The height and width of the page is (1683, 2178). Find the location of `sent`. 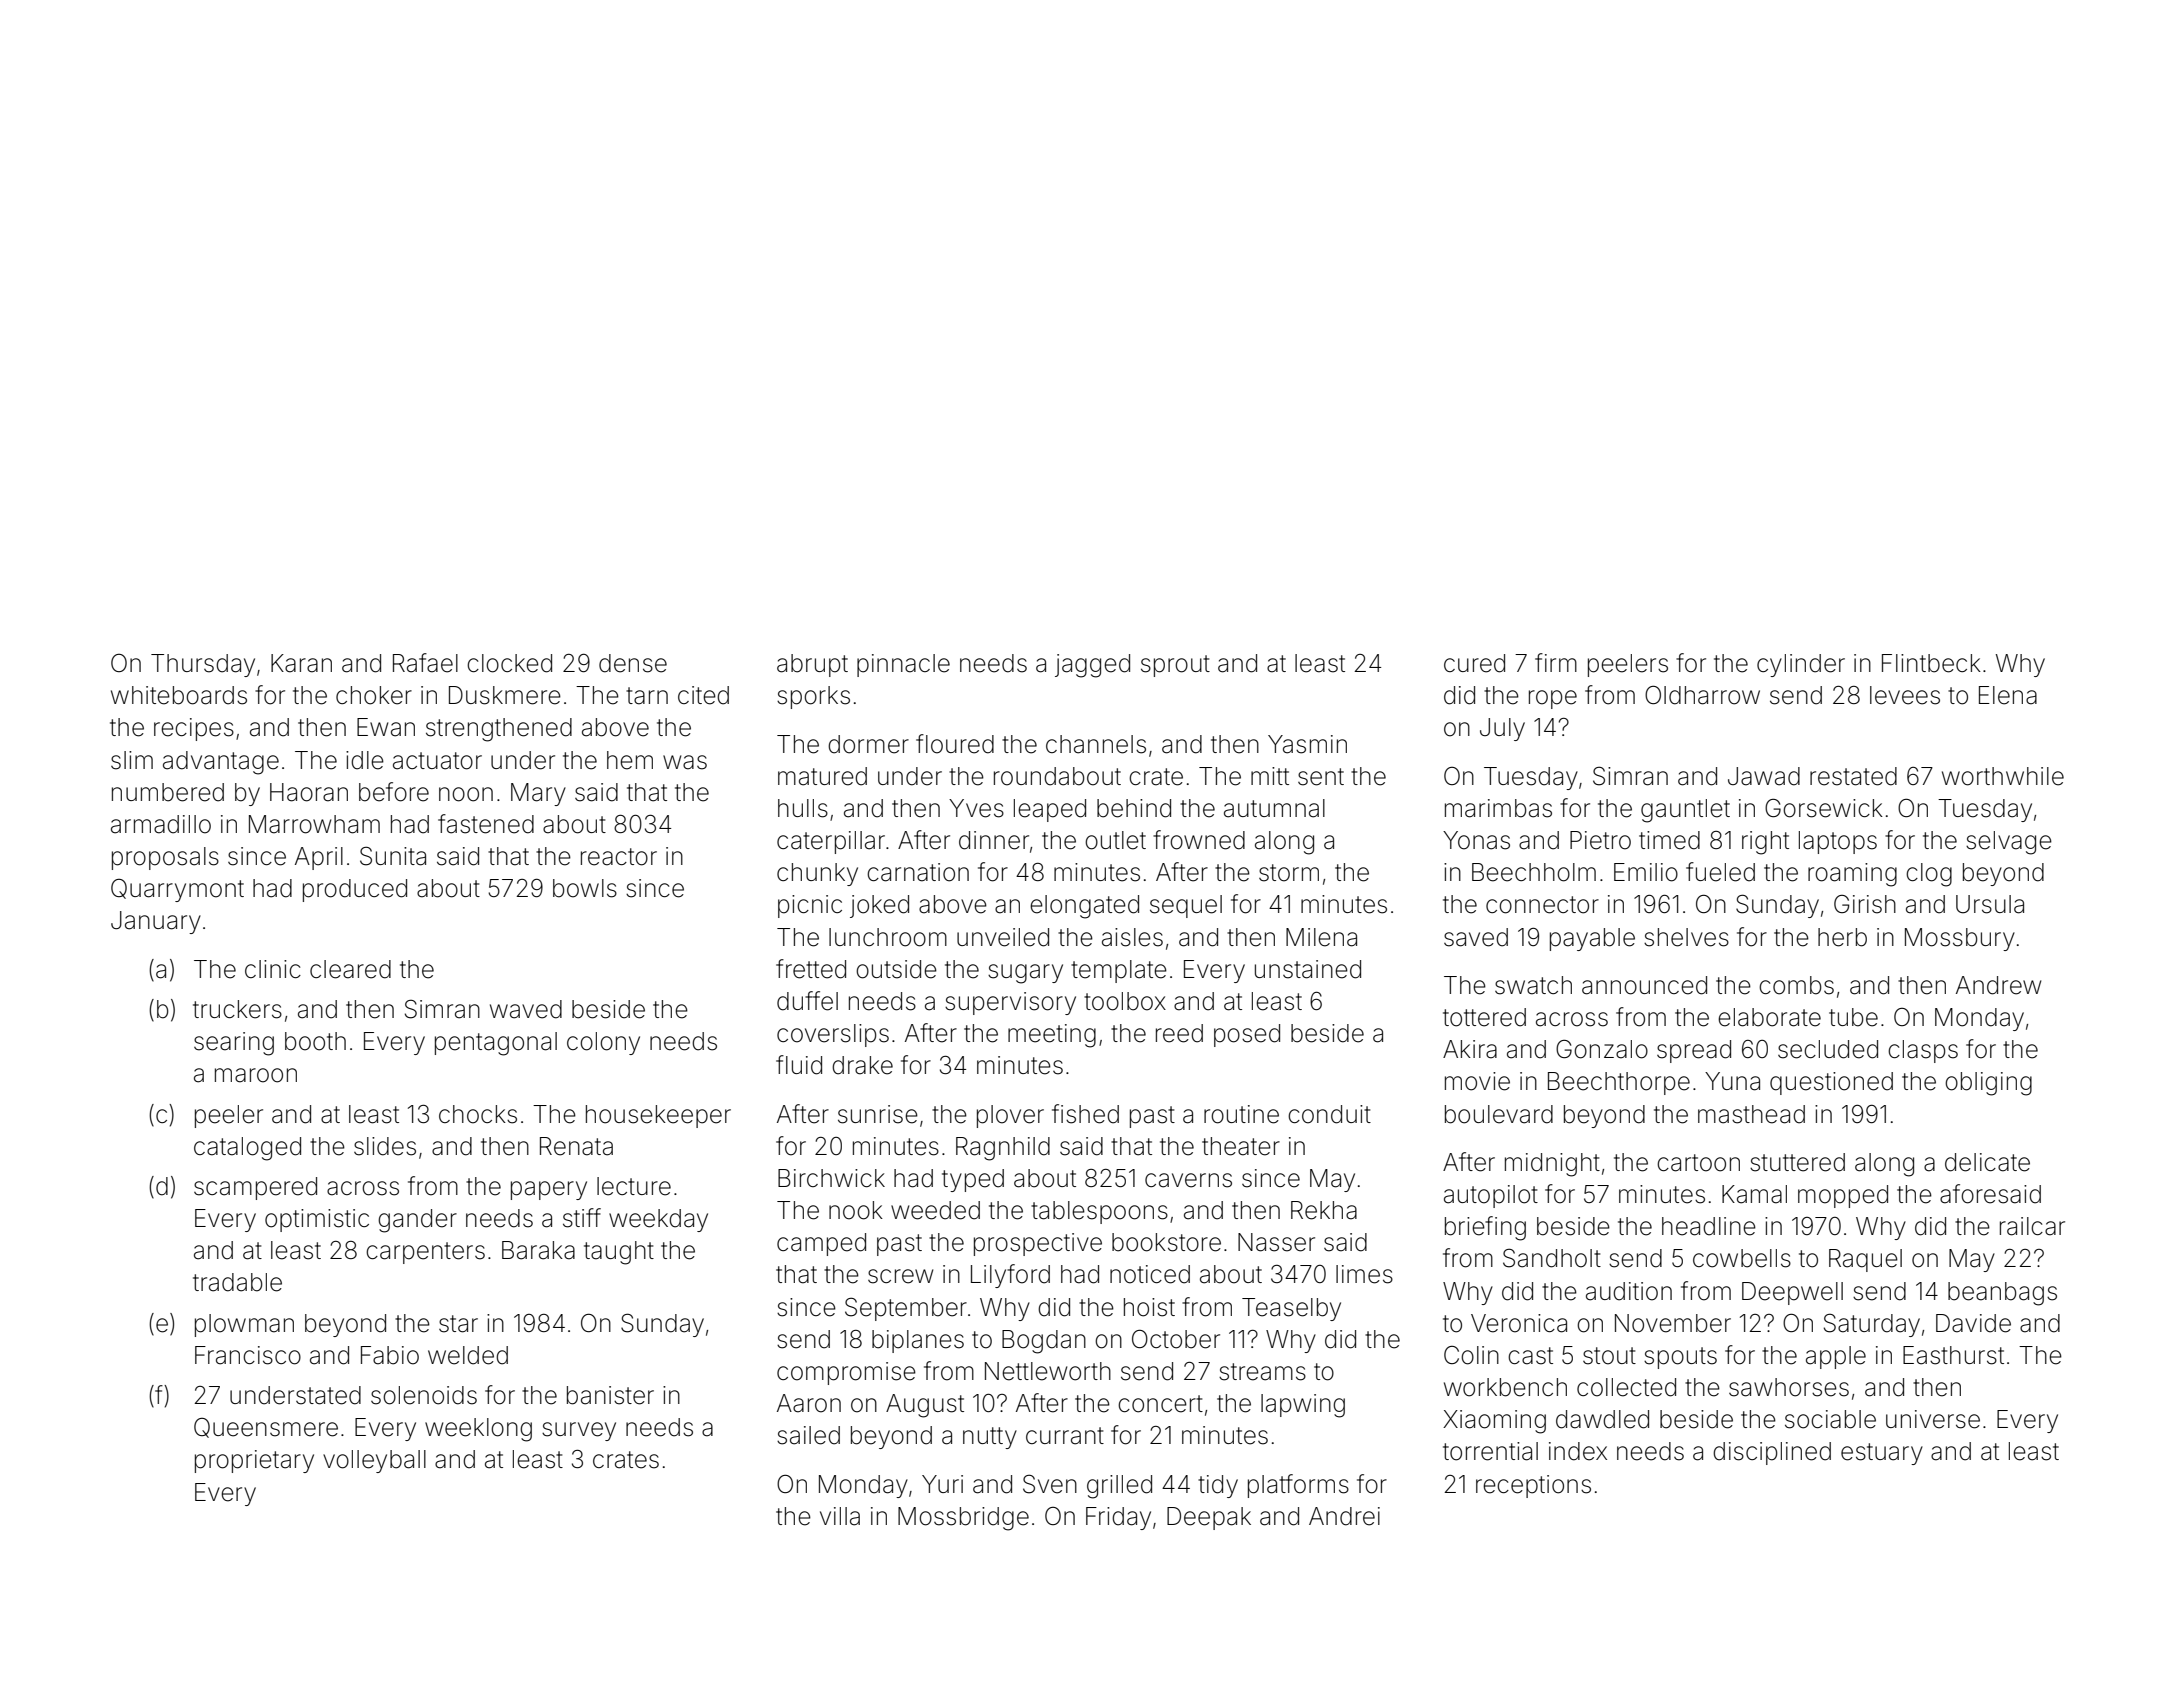

sent is located at coordinates (1321, 777).
